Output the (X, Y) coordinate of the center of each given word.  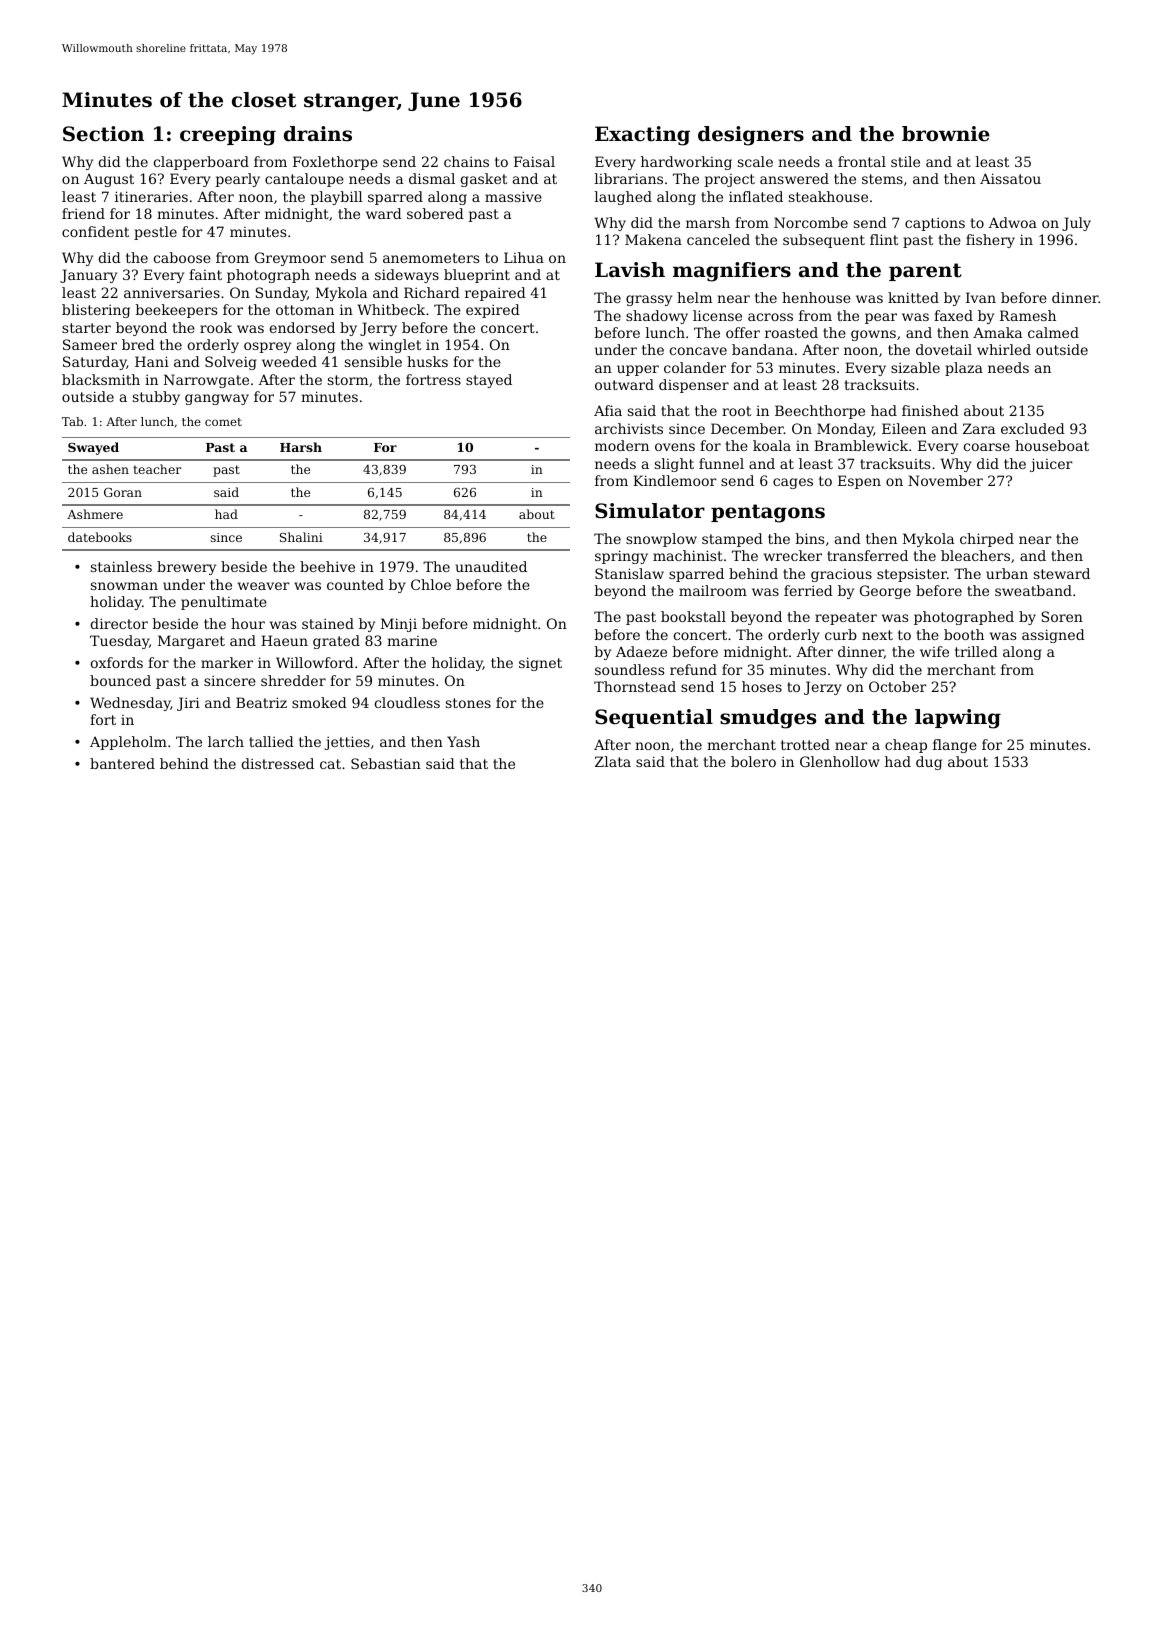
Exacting (642, 136)
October (898, 686)
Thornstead (635, 686)
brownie (946, 134)
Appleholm (128, 743)
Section (103, 134)
